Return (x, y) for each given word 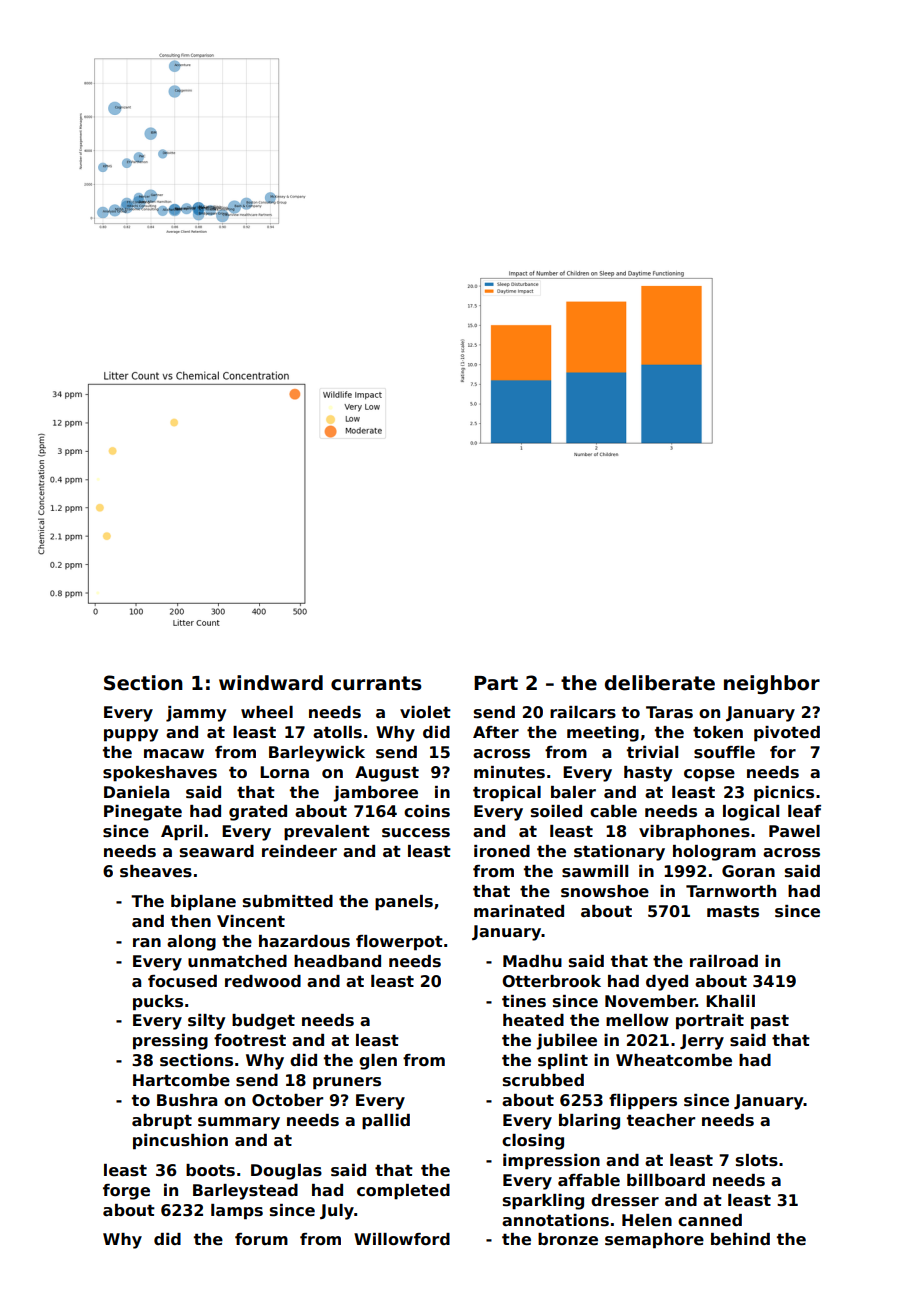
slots (757, 1160)
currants (376, 683)
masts (733, 912)
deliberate (660, 683)
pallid (386, 1122)
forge (126, 1192)
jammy (196, 714)
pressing (170, 1042)
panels (404, 903)
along (191, 943)
